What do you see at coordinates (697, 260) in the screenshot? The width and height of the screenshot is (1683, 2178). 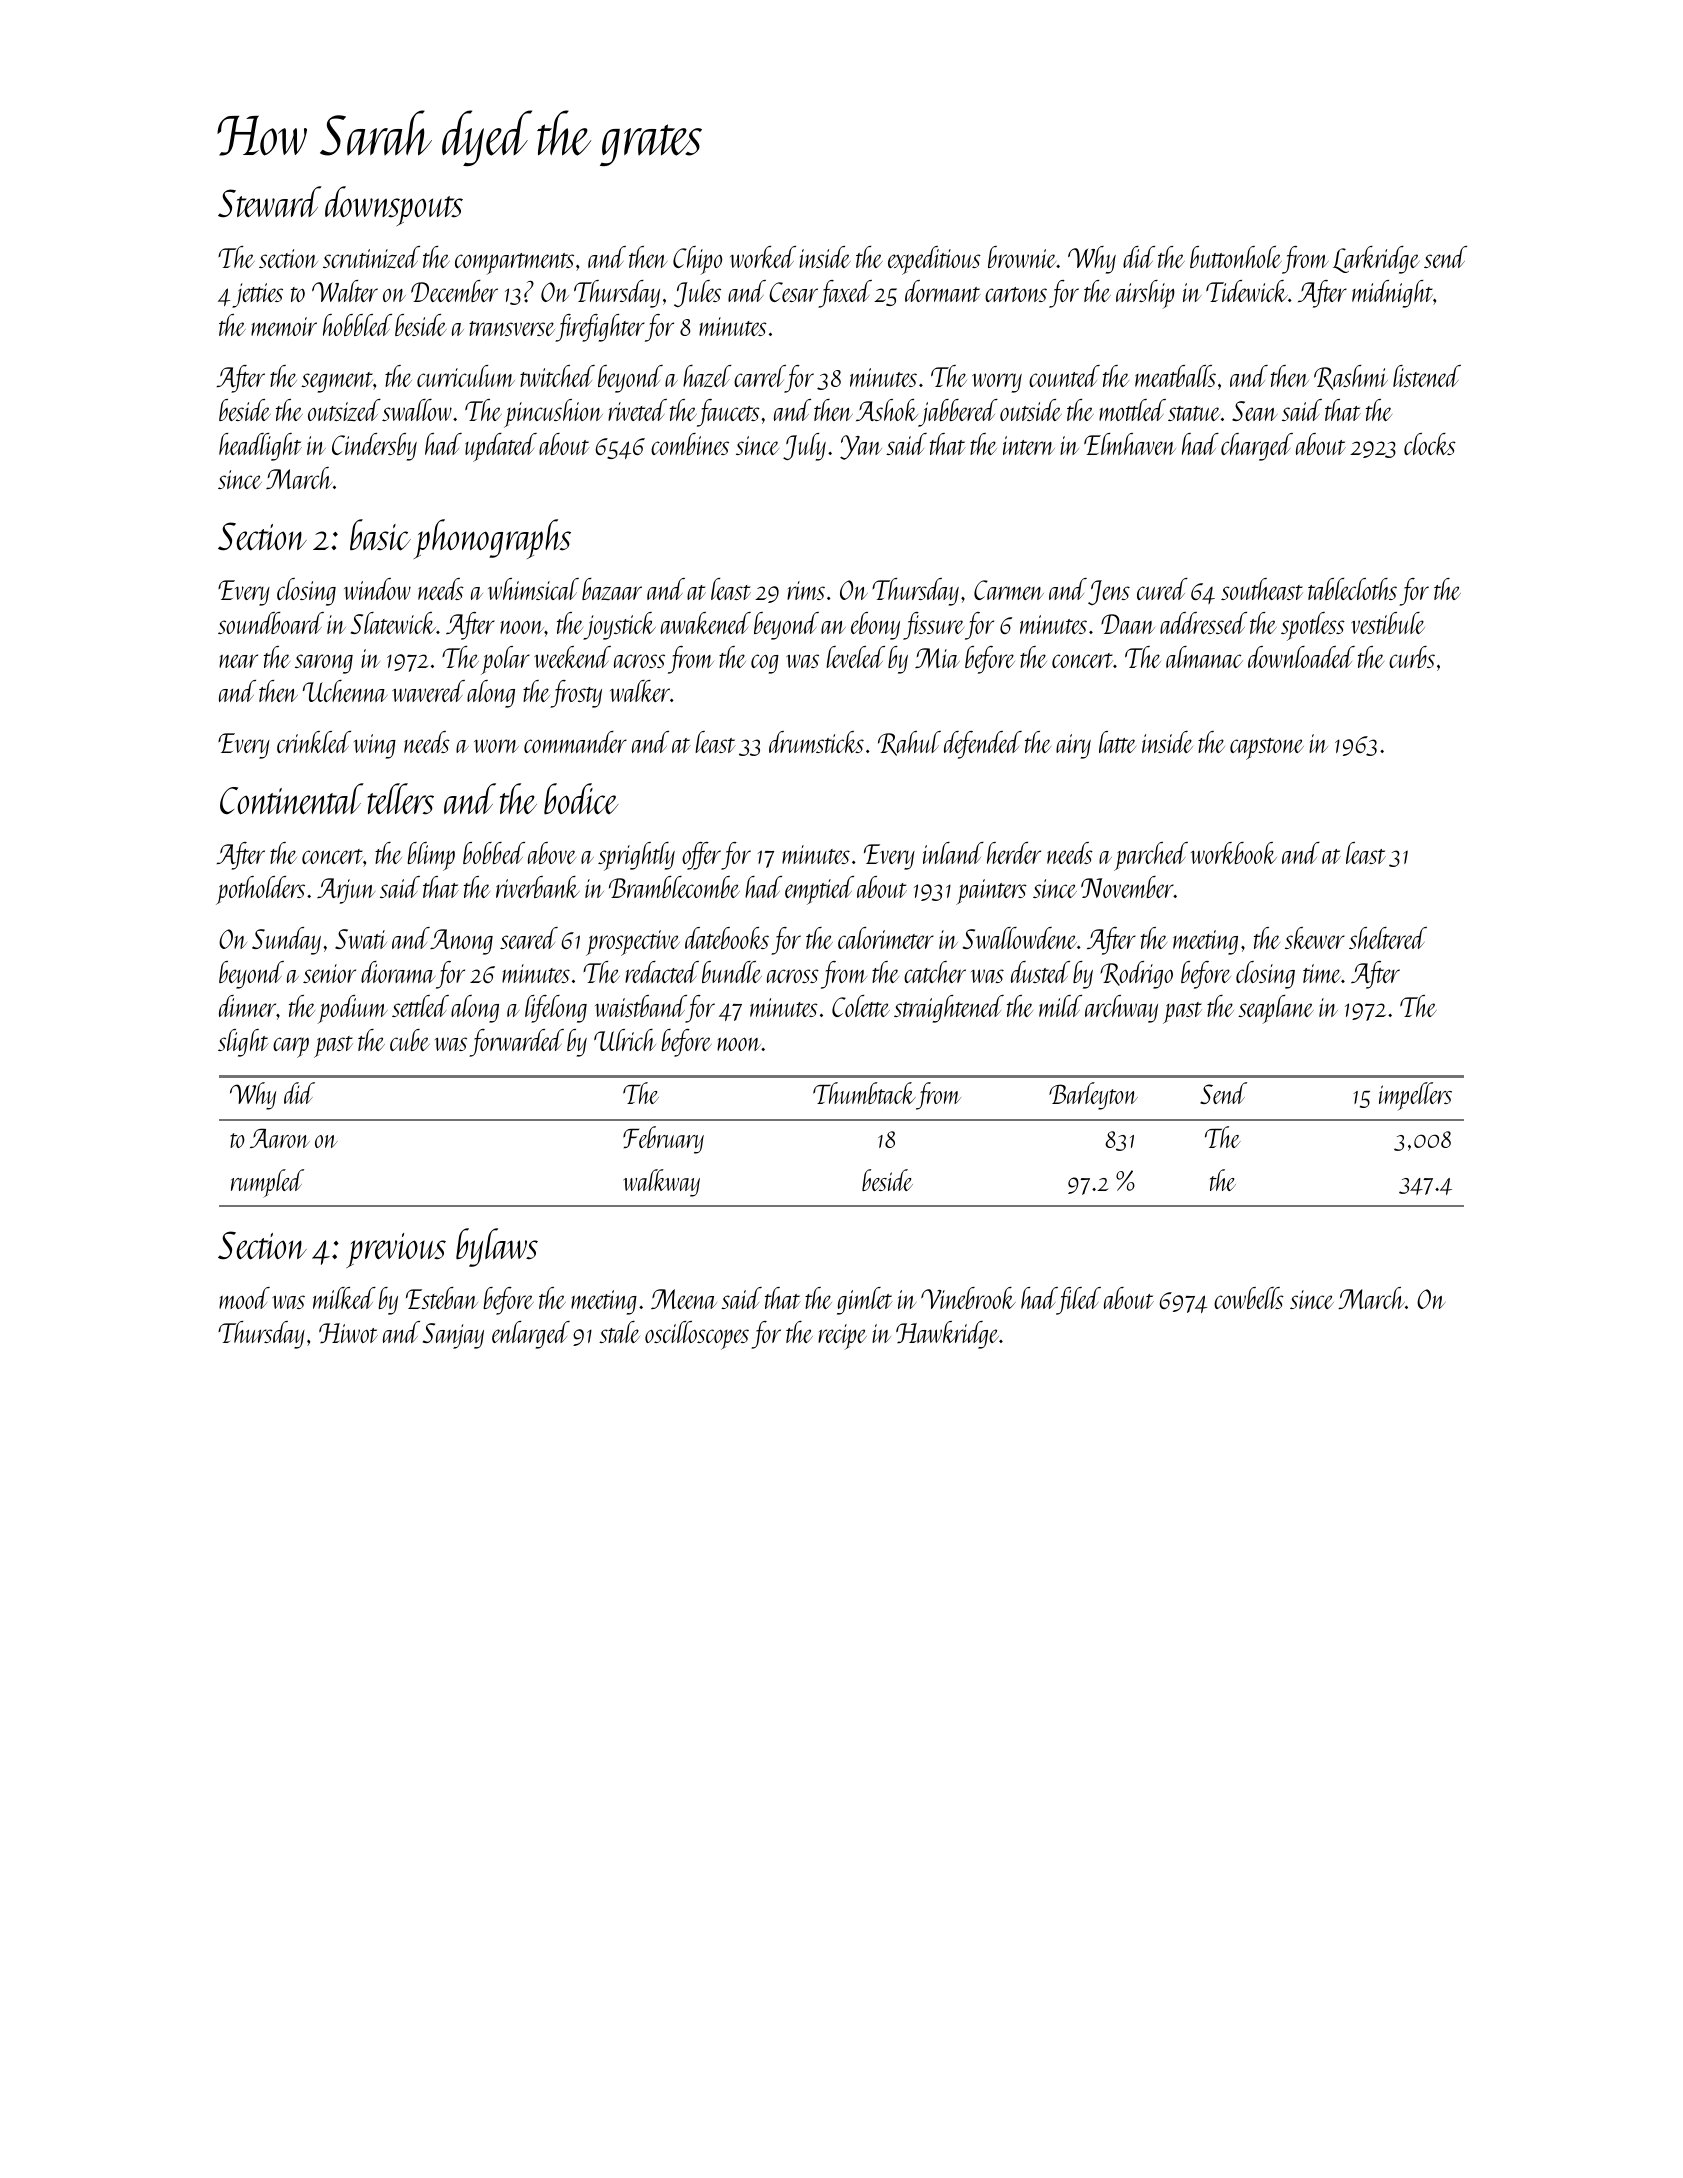 I see `Chipo` at bounding box center [697, 260].
